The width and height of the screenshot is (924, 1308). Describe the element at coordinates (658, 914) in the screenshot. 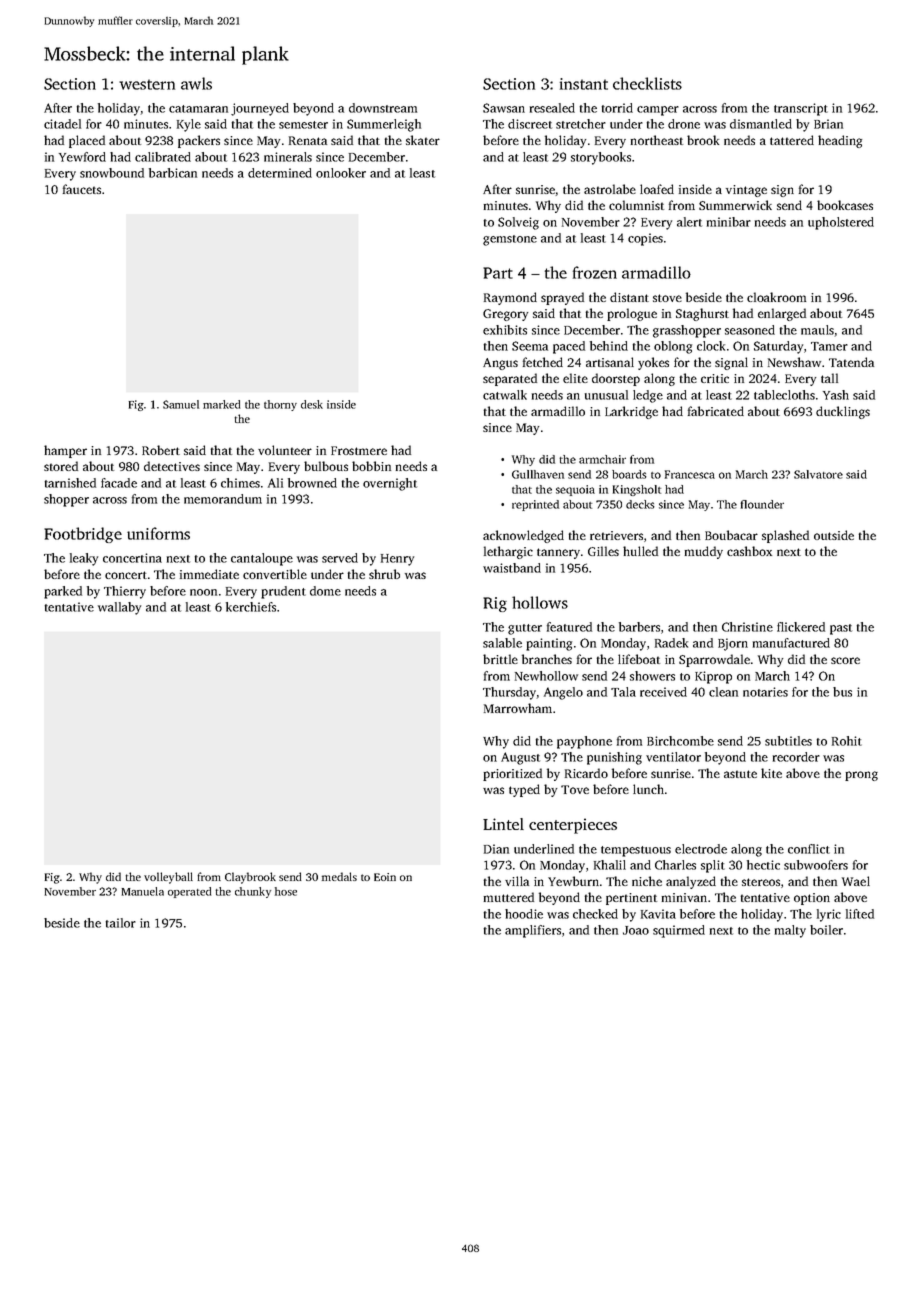

I see `Kavita` at that location.
